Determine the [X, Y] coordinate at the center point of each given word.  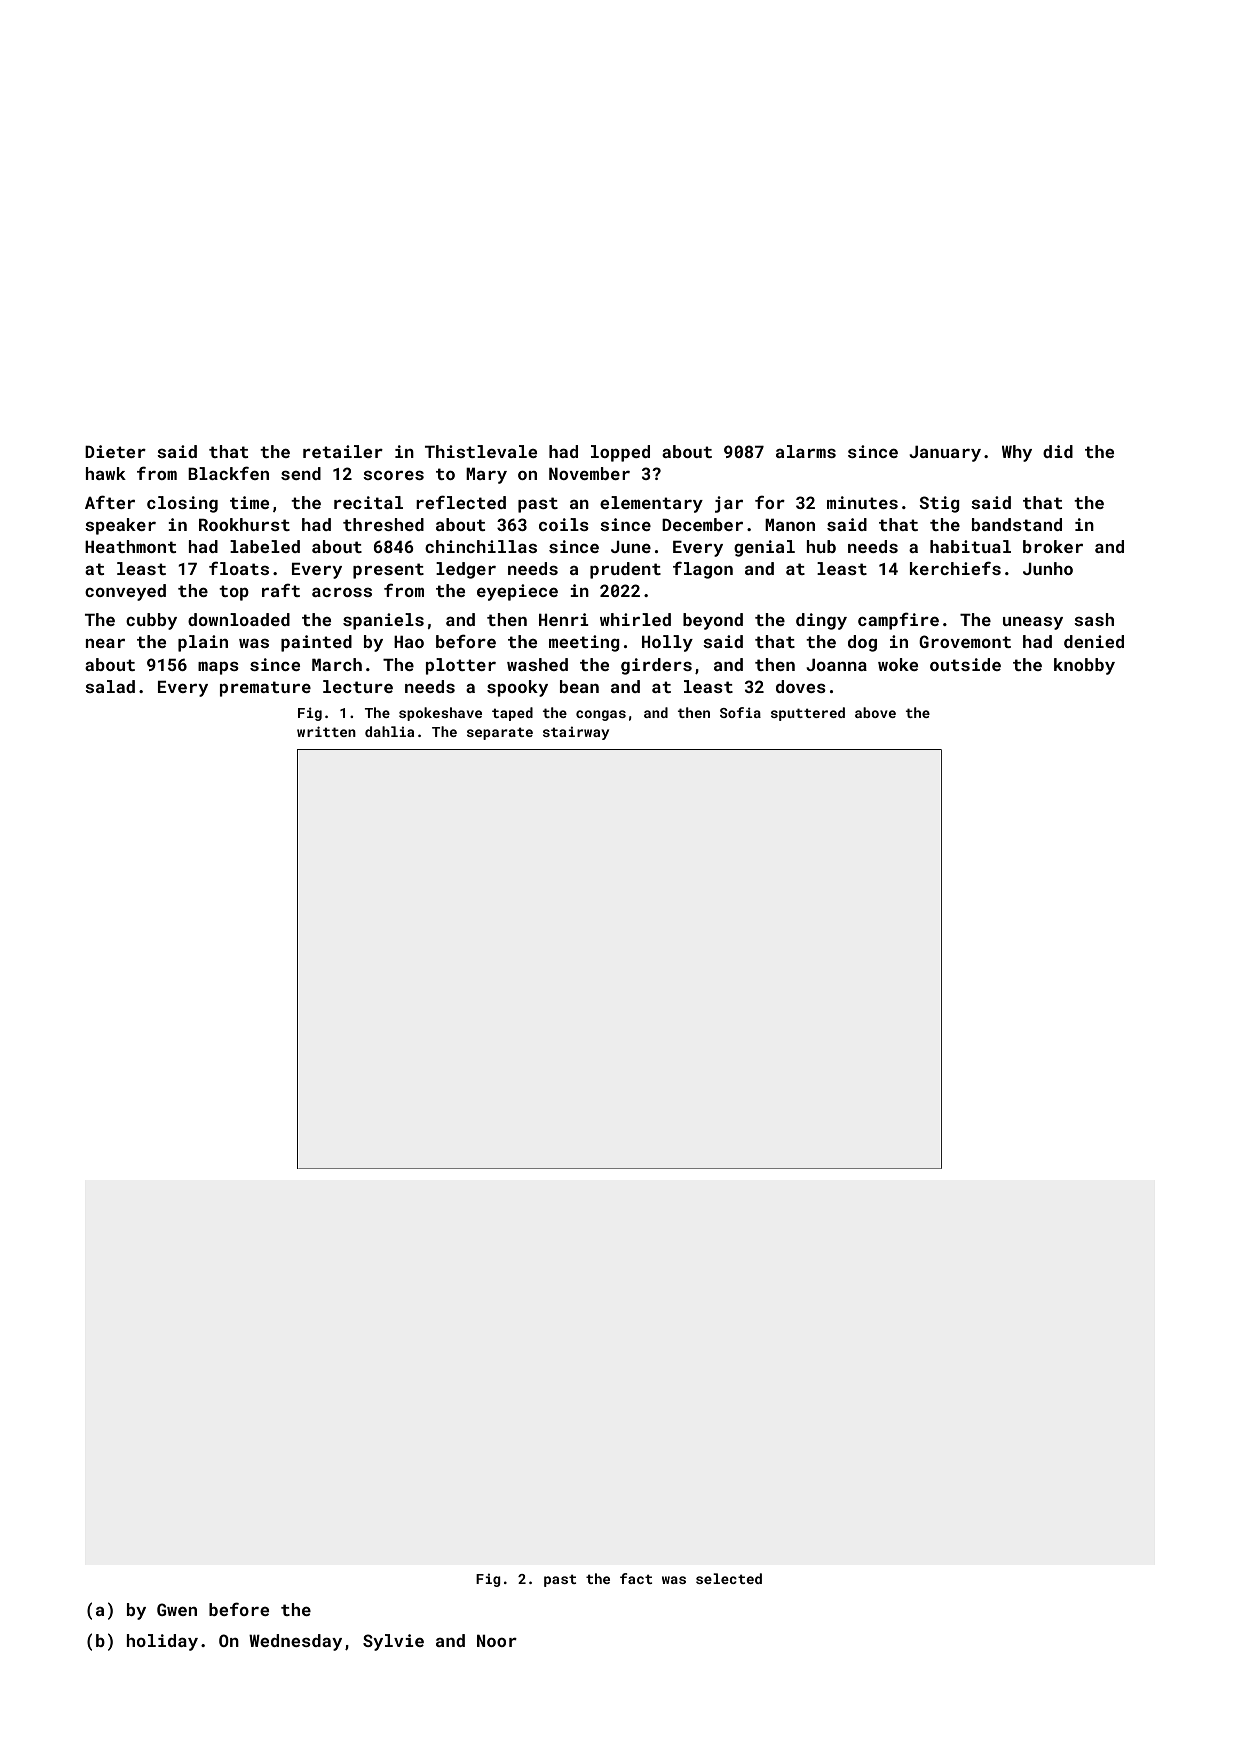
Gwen [177, 1609]
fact [636, 1578]
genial [764, 548]
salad [110, 686]
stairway [576, 733]
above [875, 712]
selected [729, 1578]
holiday [162, 1642]
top [234, 593]
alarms [806, 451]
